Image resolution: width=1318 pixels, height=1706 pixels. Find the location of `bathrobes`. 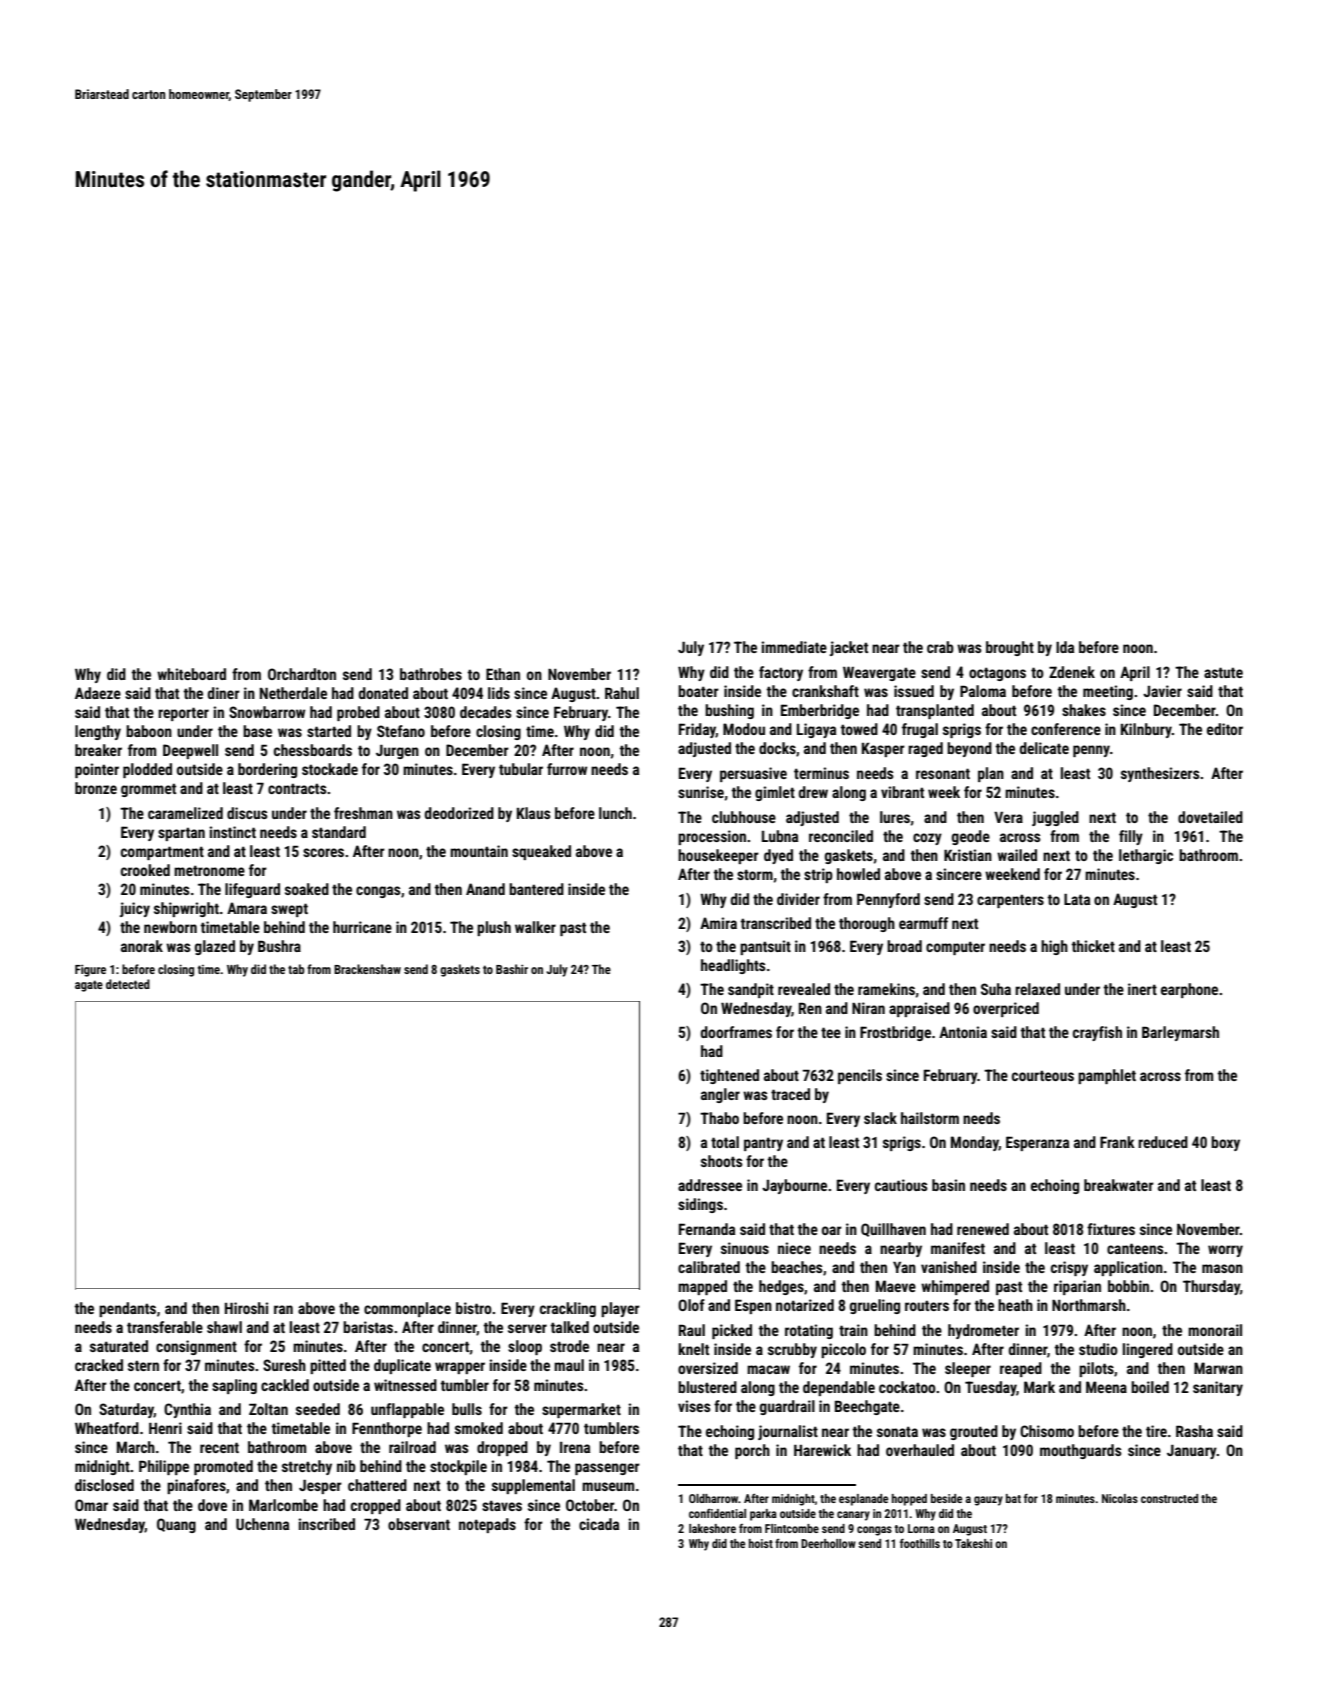

bathrobes is located at coordinates (431, 674).
